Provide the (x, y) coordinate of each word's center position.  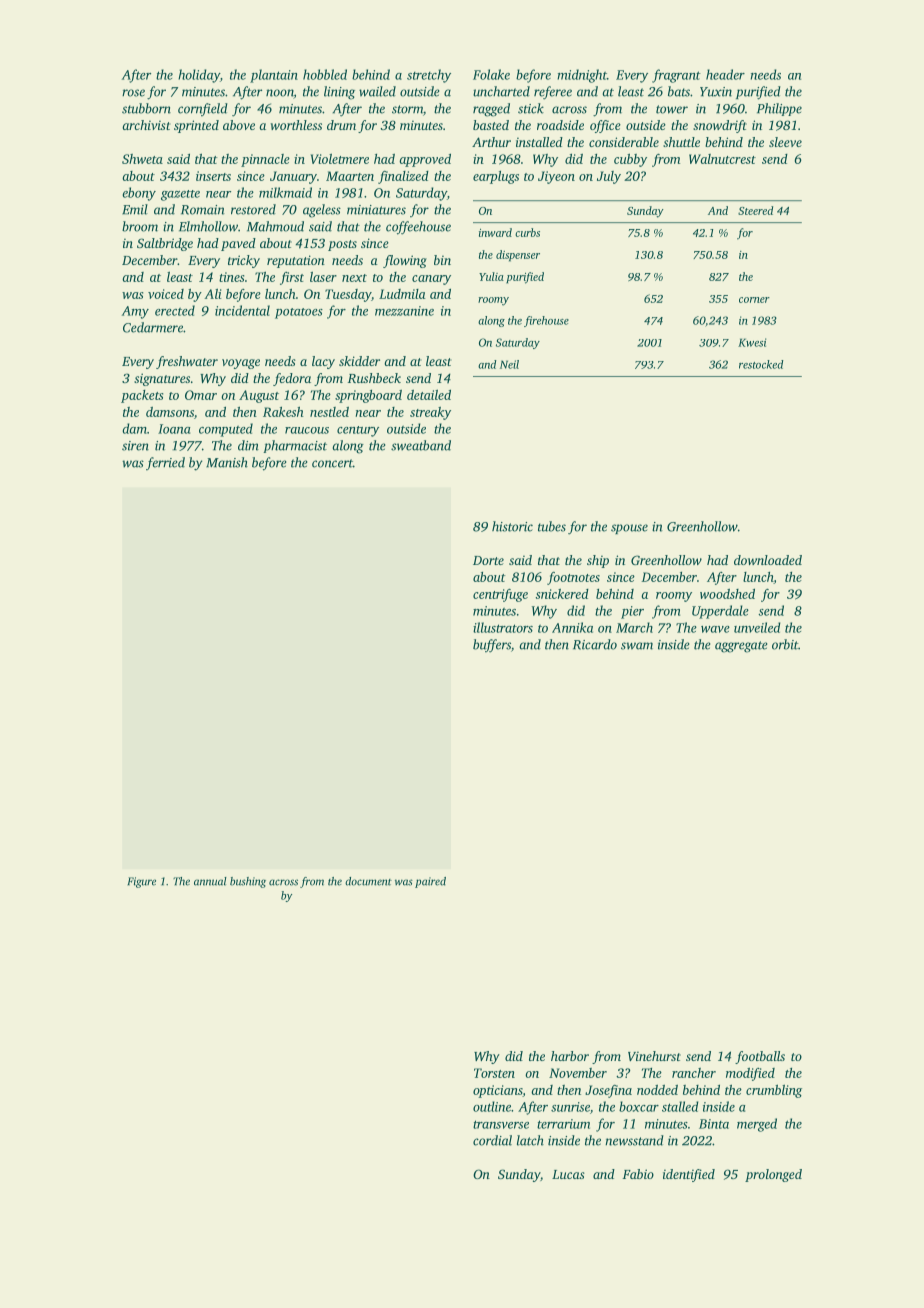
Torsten (494, 1073)
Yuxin (716, 92)
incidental (242, 310)
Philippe (779, 109)
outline (492, 1106)
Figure (141, 882)
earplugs (496, 177)
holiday (199, 76)
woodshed (727, 594)
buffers (492, 646)
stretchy (429, 76)
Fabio (638, 1174)
